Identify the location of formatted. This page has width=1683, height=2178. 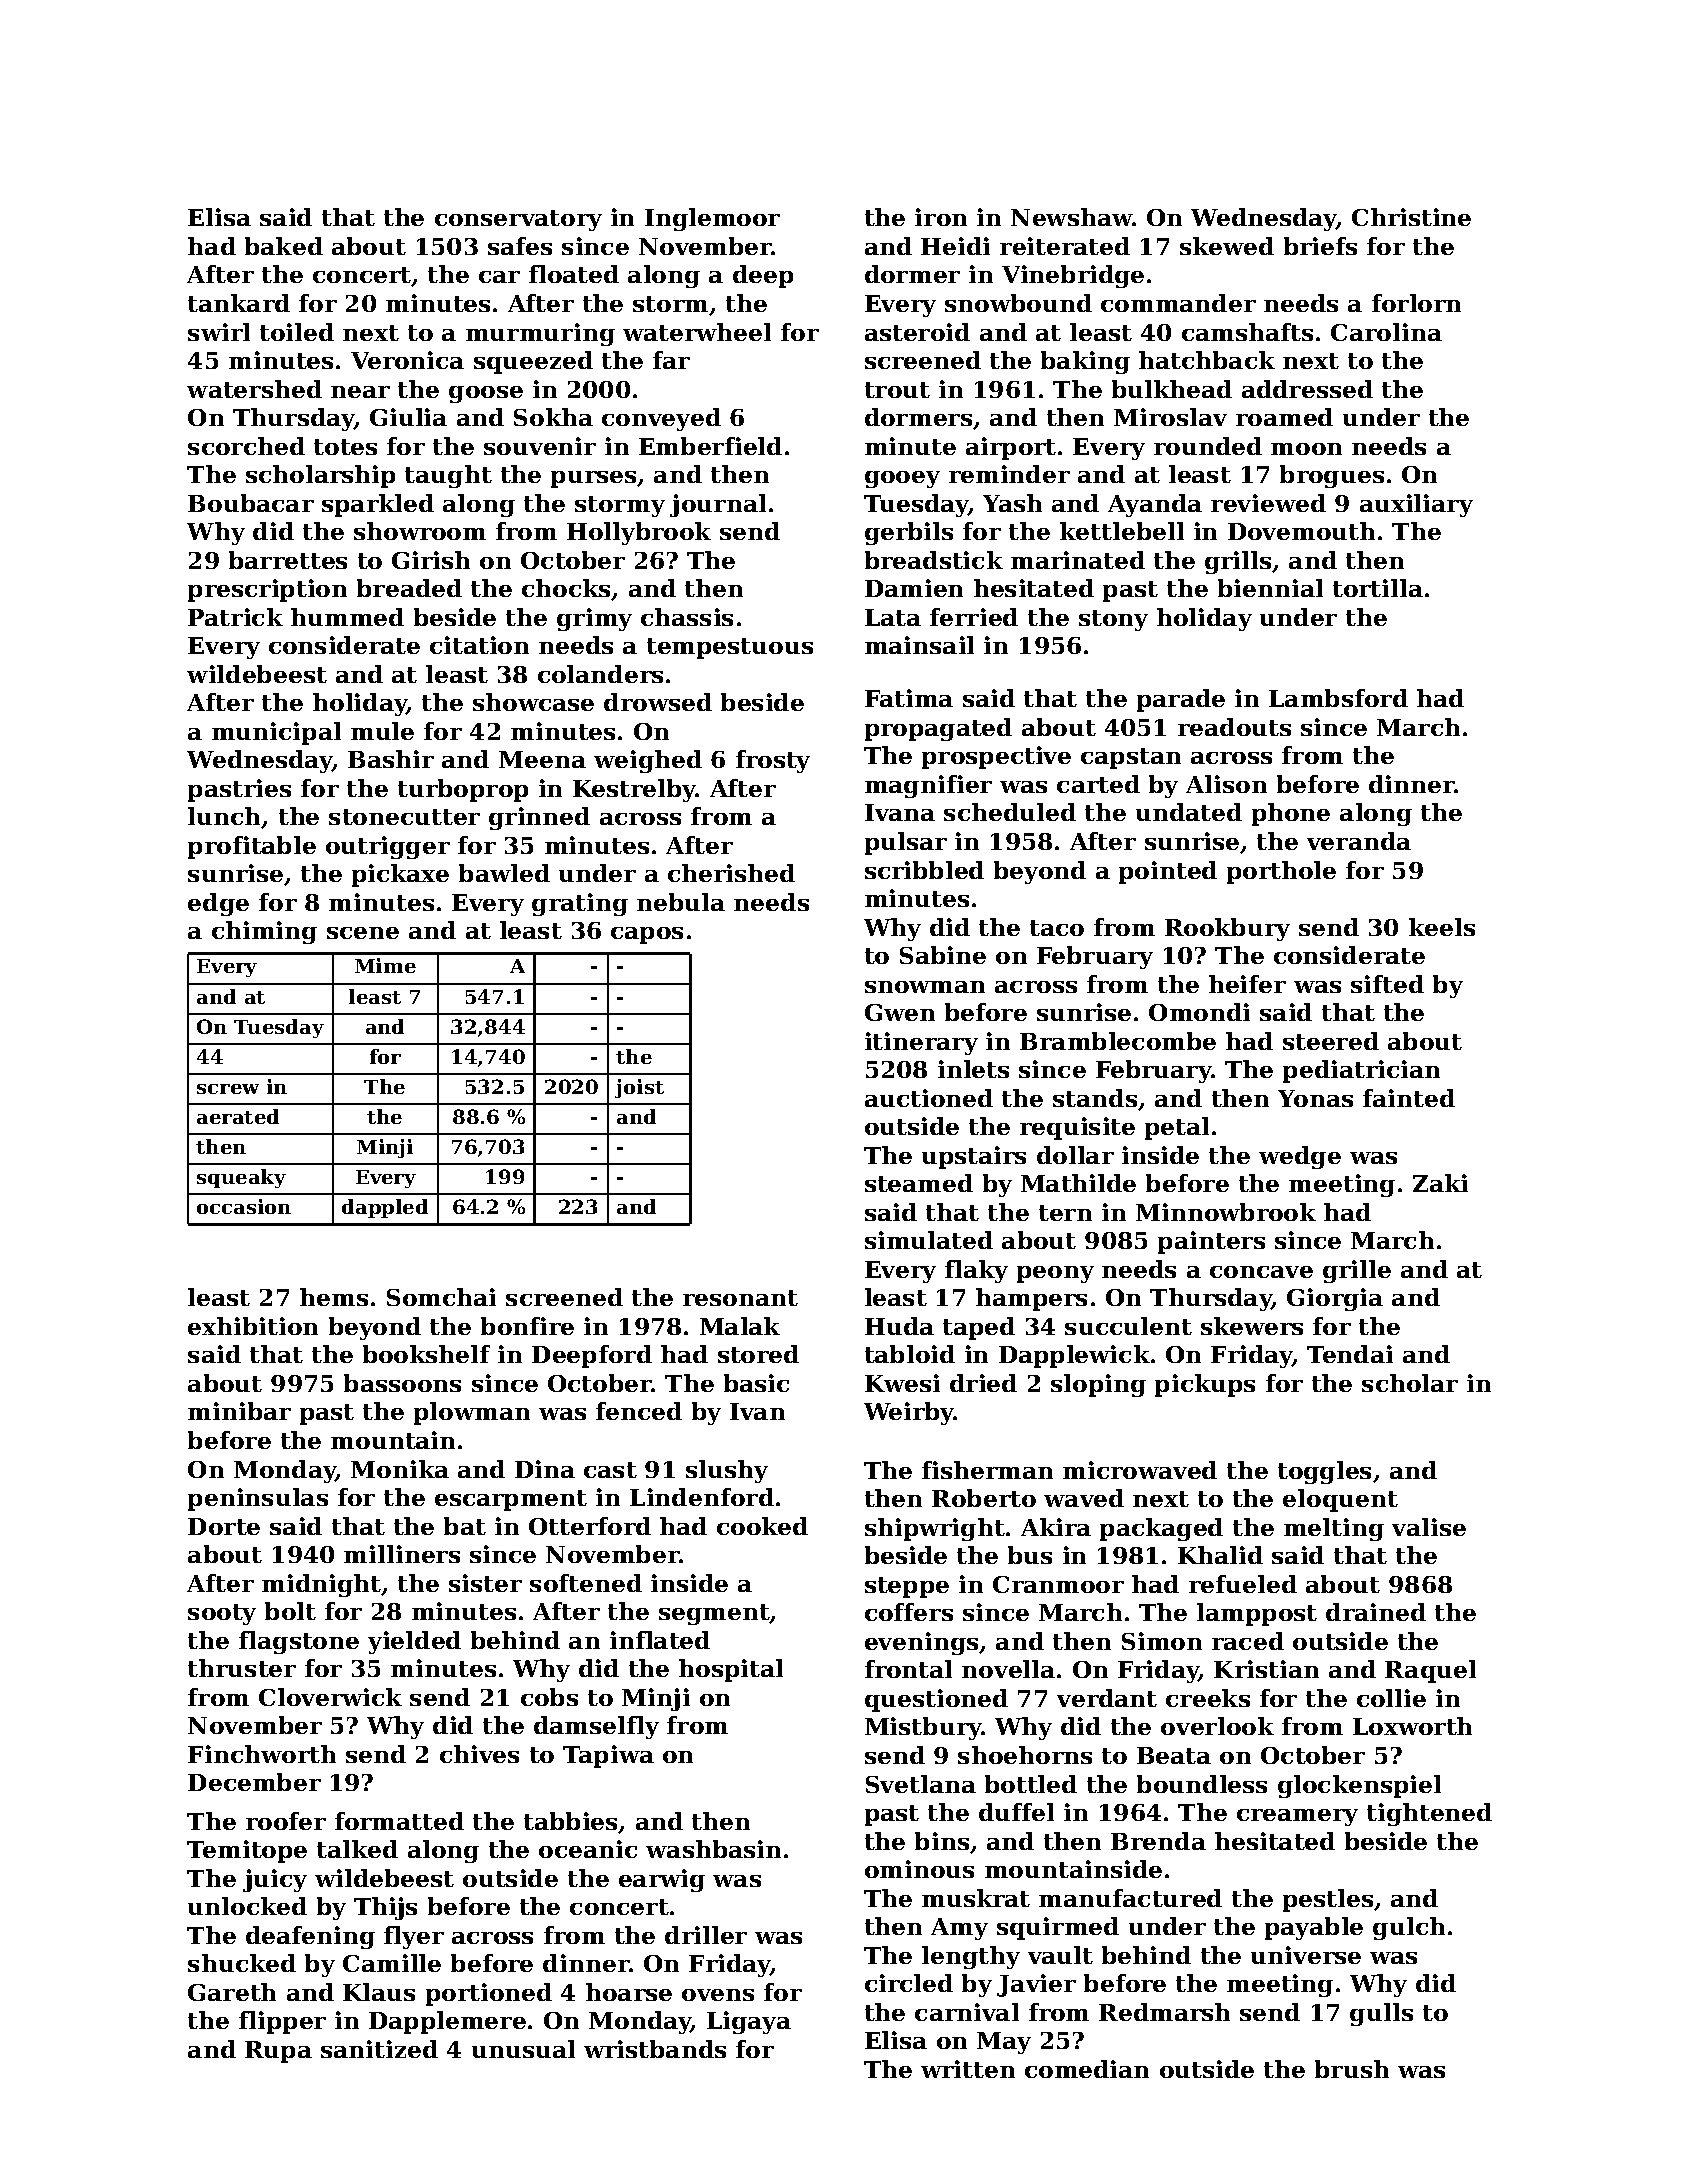
(399, 1821).
